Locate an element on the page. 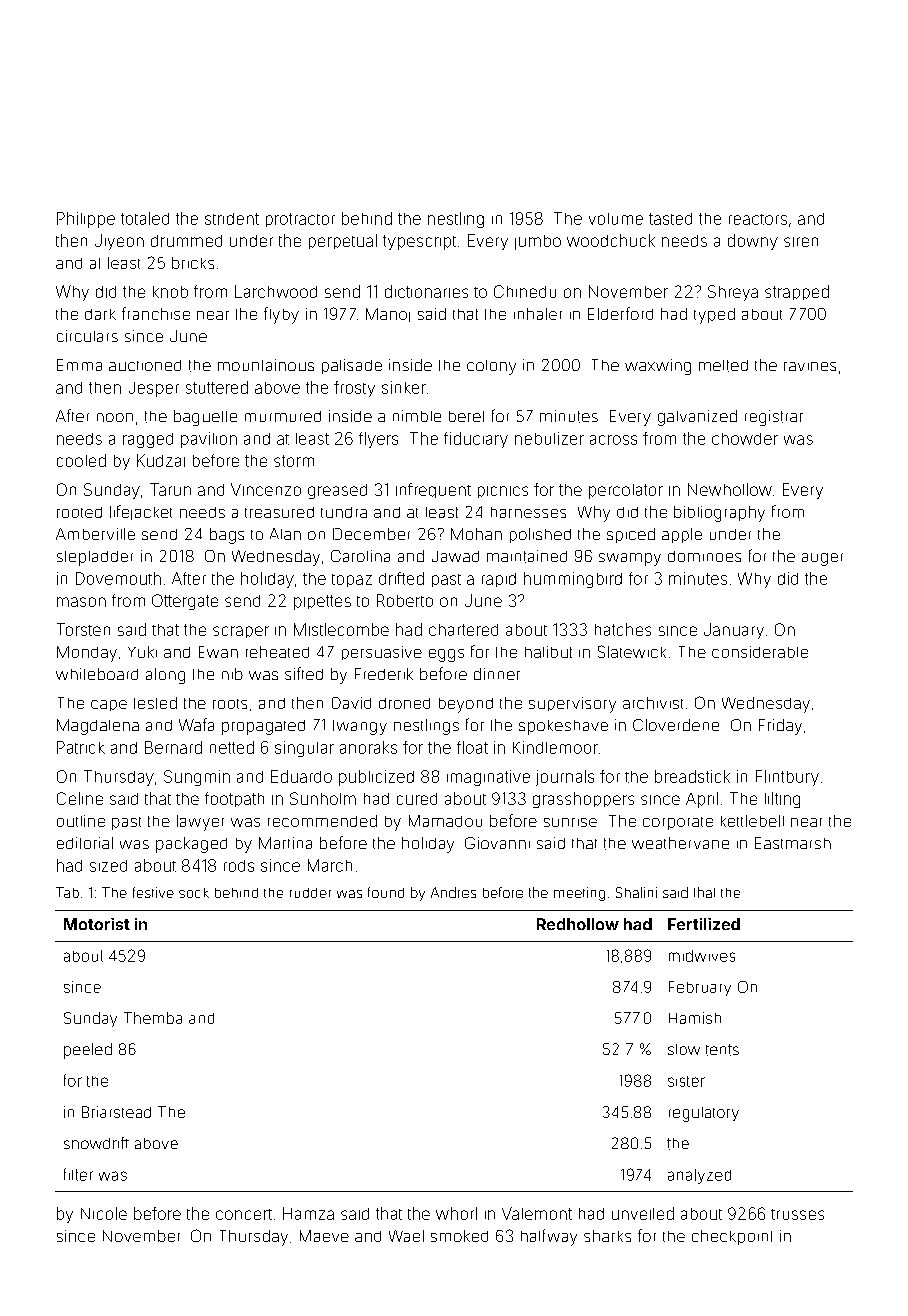 The image size is (908, 1316). waxwing is located at coordinates (658, 367).
